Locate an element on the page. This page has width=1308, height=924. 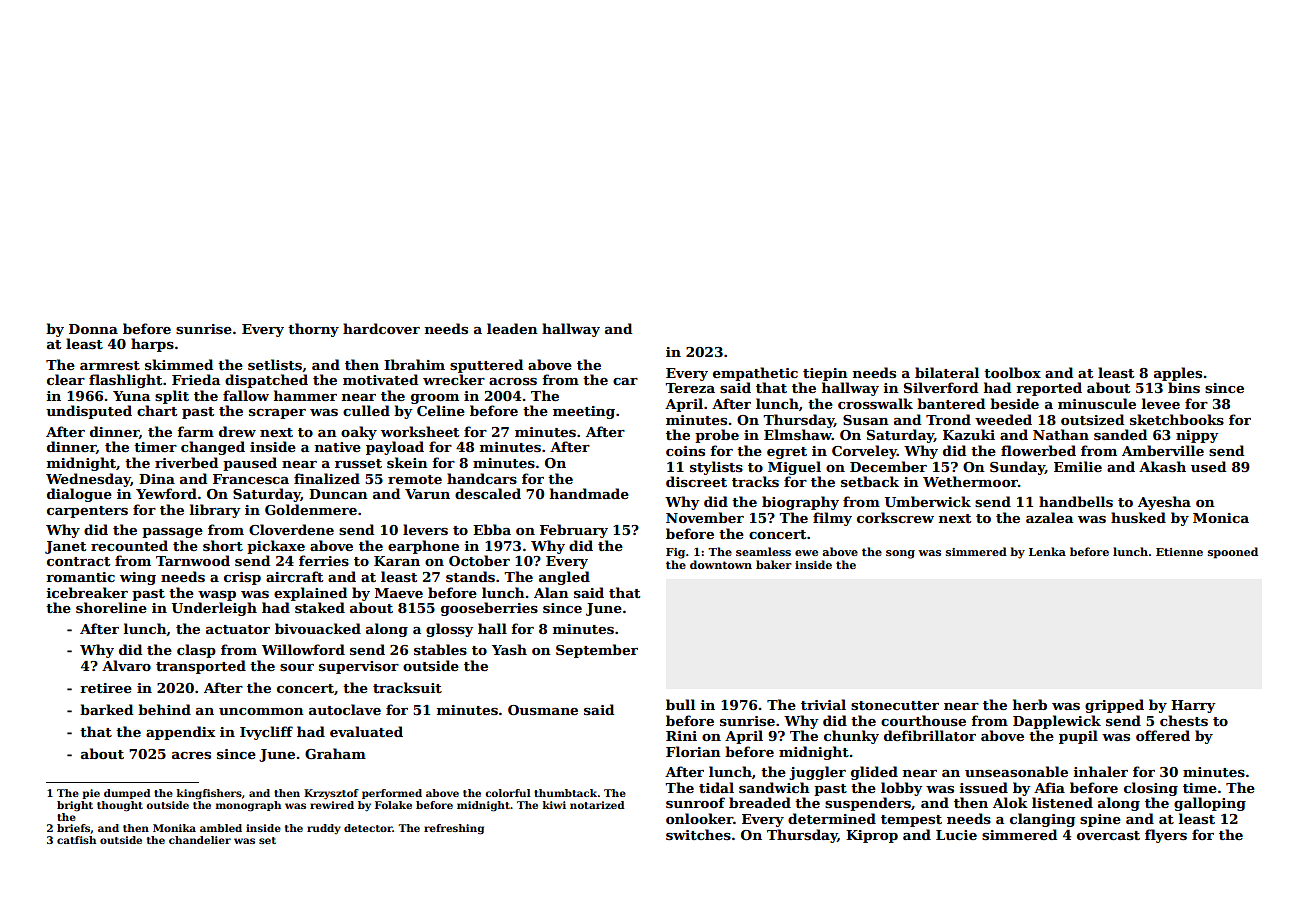
leaden is located at coordinates (512, 328).
